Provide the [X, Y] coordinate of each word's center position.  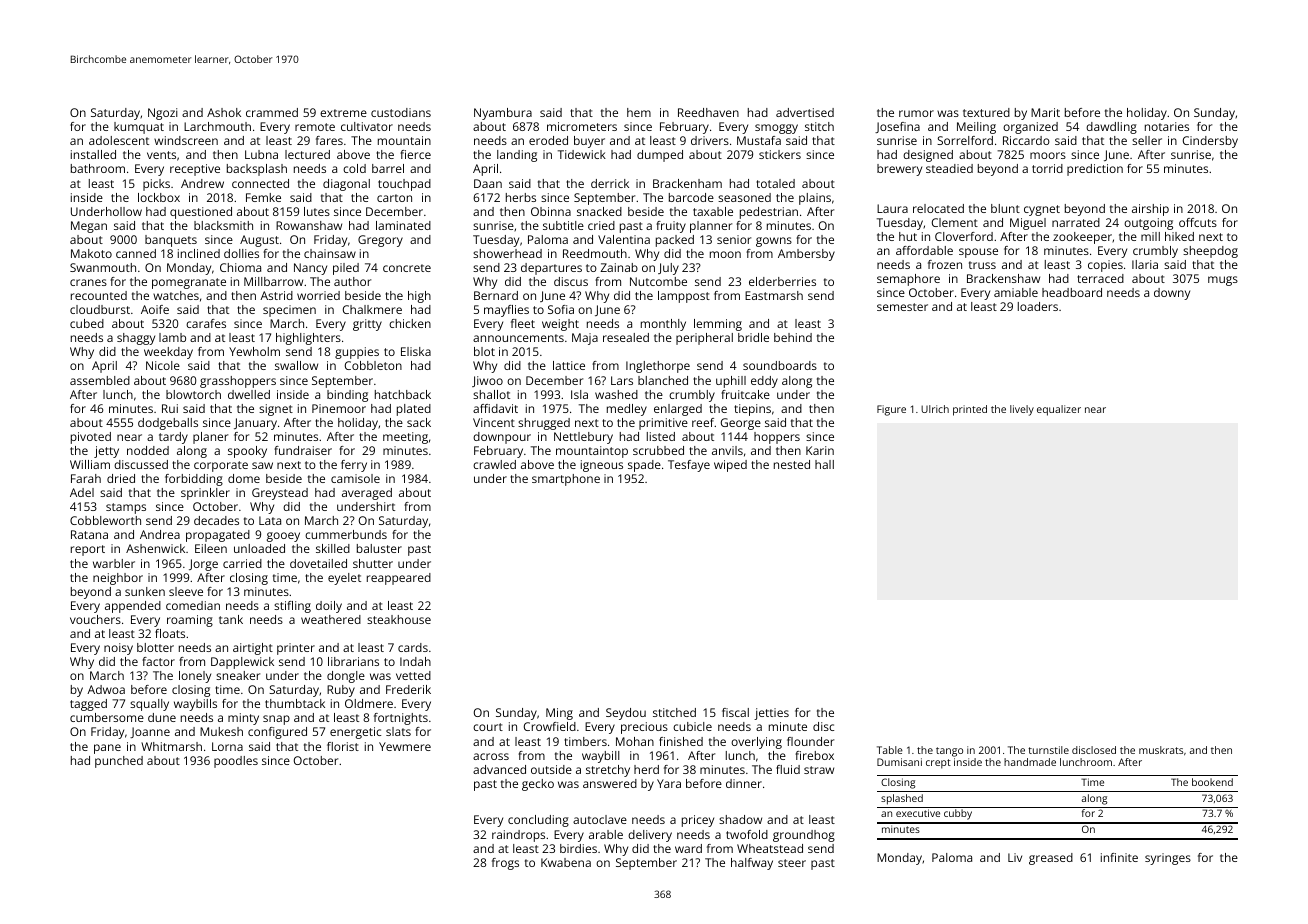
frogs [505, 864]
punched [119, 762]
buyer [589, 142]
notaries [1167, 126]
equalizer [1059, 410]
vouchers [95, 619]
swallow [296, 365]
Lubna [261, 154]
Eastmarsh [774, 295]
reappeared [399, 579]
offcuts [1198, 222]
